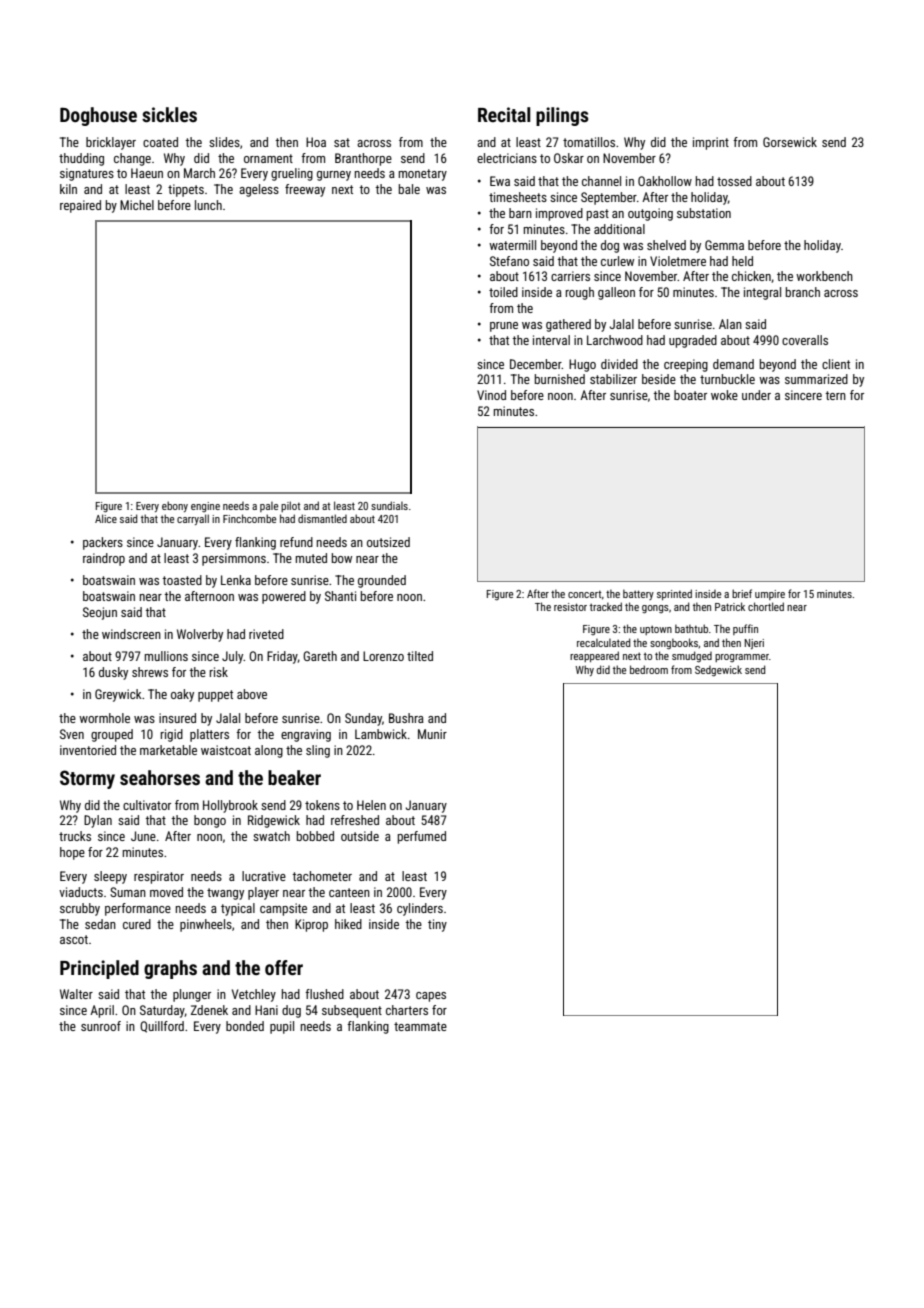  What do you see at coordinates (437, 925) in the screenshot?
I see `tiny` at bounding box center [437, 925].
